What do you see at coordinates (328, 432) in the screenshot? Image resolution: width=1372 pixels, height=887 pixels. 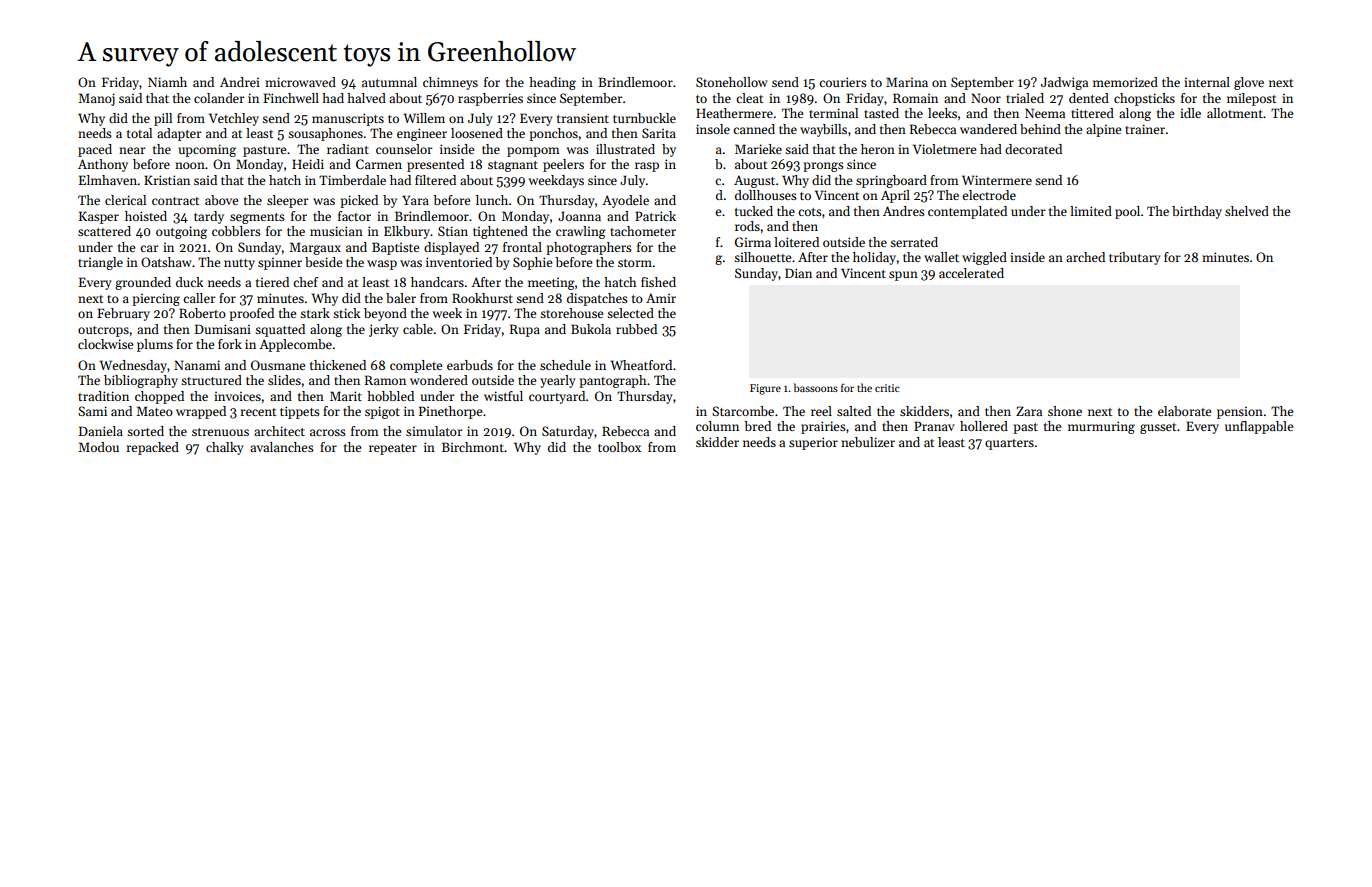 I see `across` at bounding box center [328, 432].
